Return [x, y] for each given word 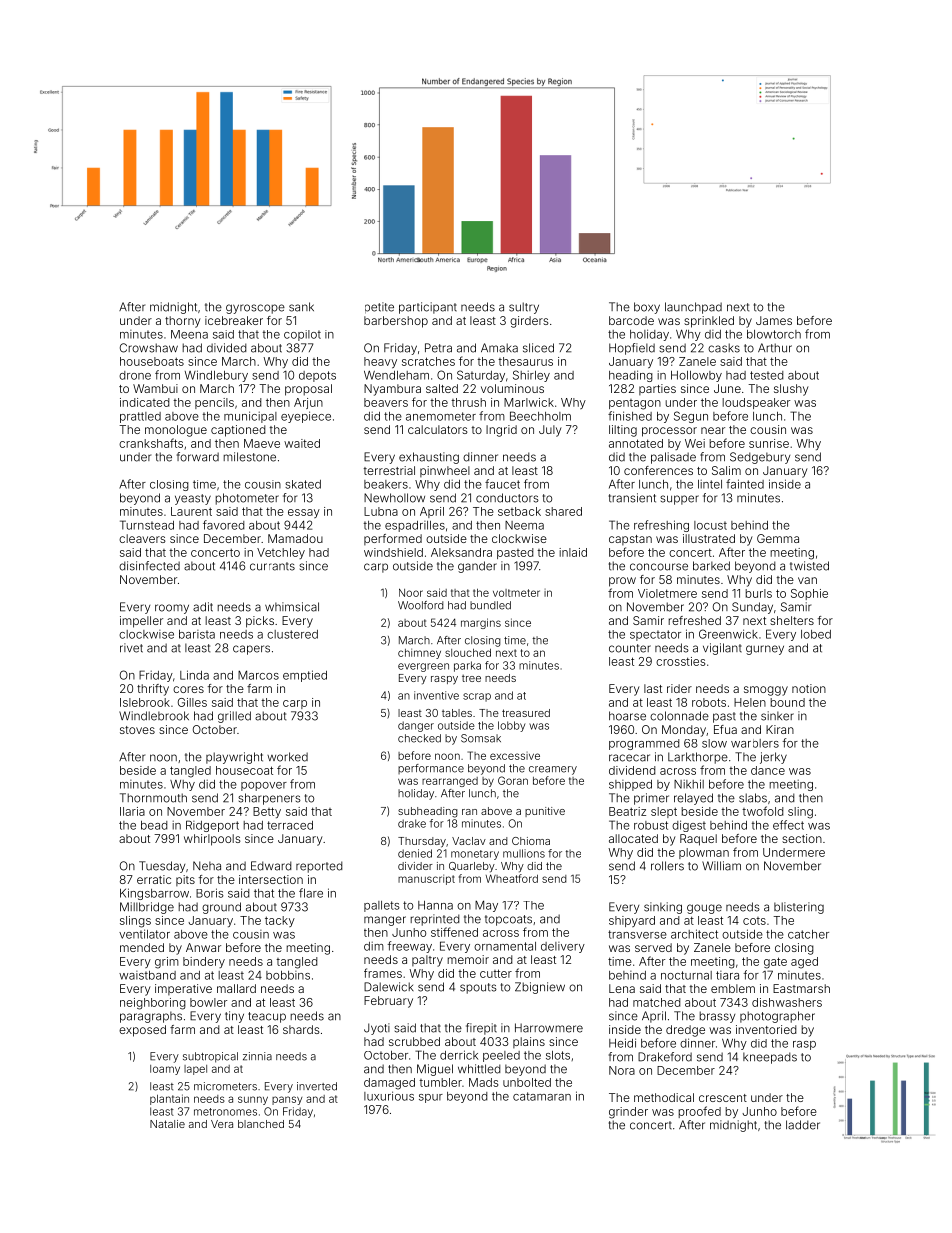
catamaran [542, 1096]
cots [754, 921]
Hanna [435, 905]
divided [227, 348]
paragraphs [151, 1017]
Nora [622, 1070]
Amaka [499, 348]
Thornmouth [153, 798]
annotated [636, 443]
